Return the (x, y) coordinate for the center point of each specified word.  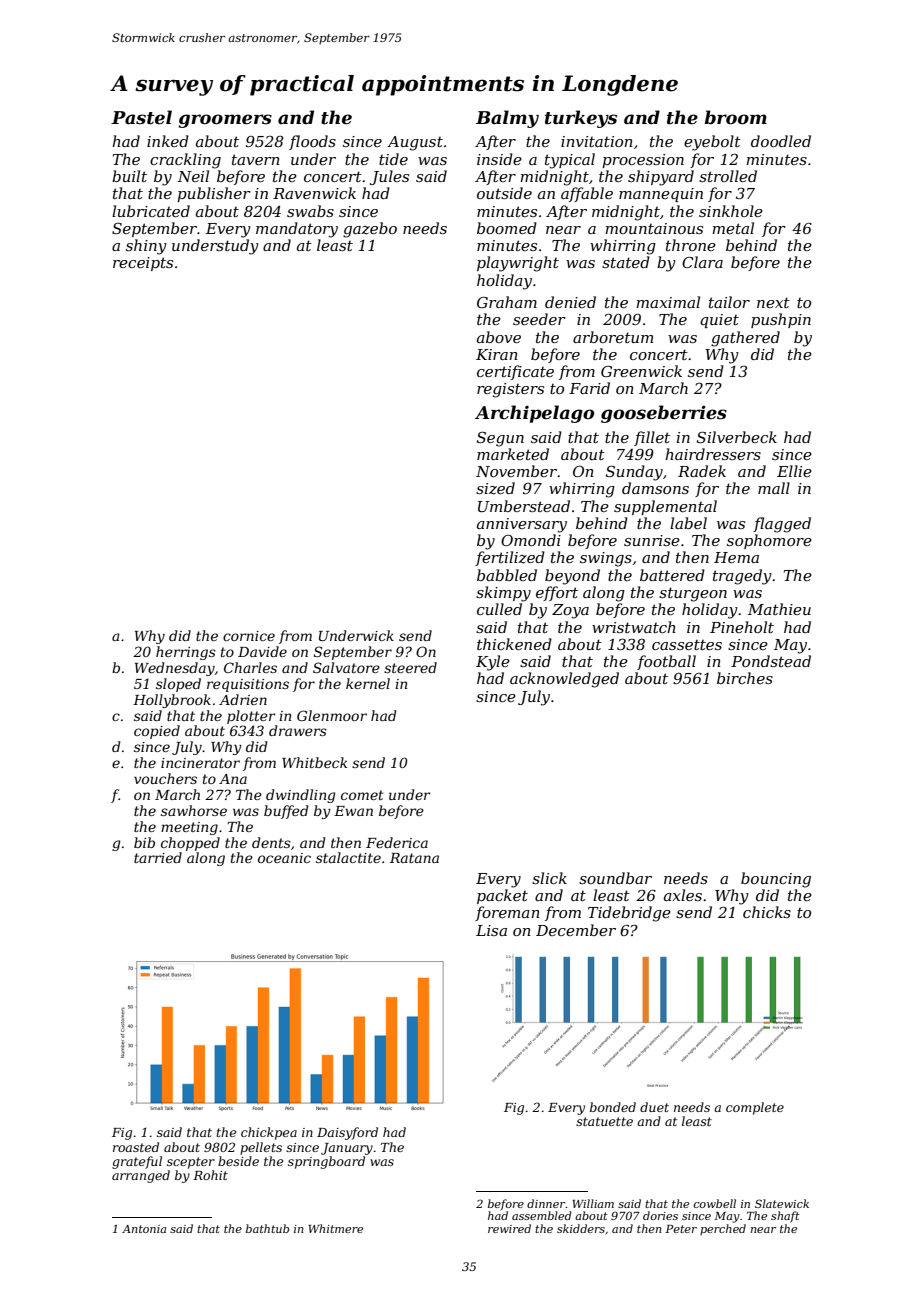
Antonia (144, 1229)
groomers (225, 121)
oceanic (284, 858)
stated (626, 262)
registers (510, 390)
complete (755, 1108)
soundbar (615, 878)
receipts (143, 264)
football (666, 662)
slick (549, 878)
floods (312, 142)
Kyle (493, 663)
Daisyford (347, 1133)
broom (736, 117)
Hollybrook (172, 701)
